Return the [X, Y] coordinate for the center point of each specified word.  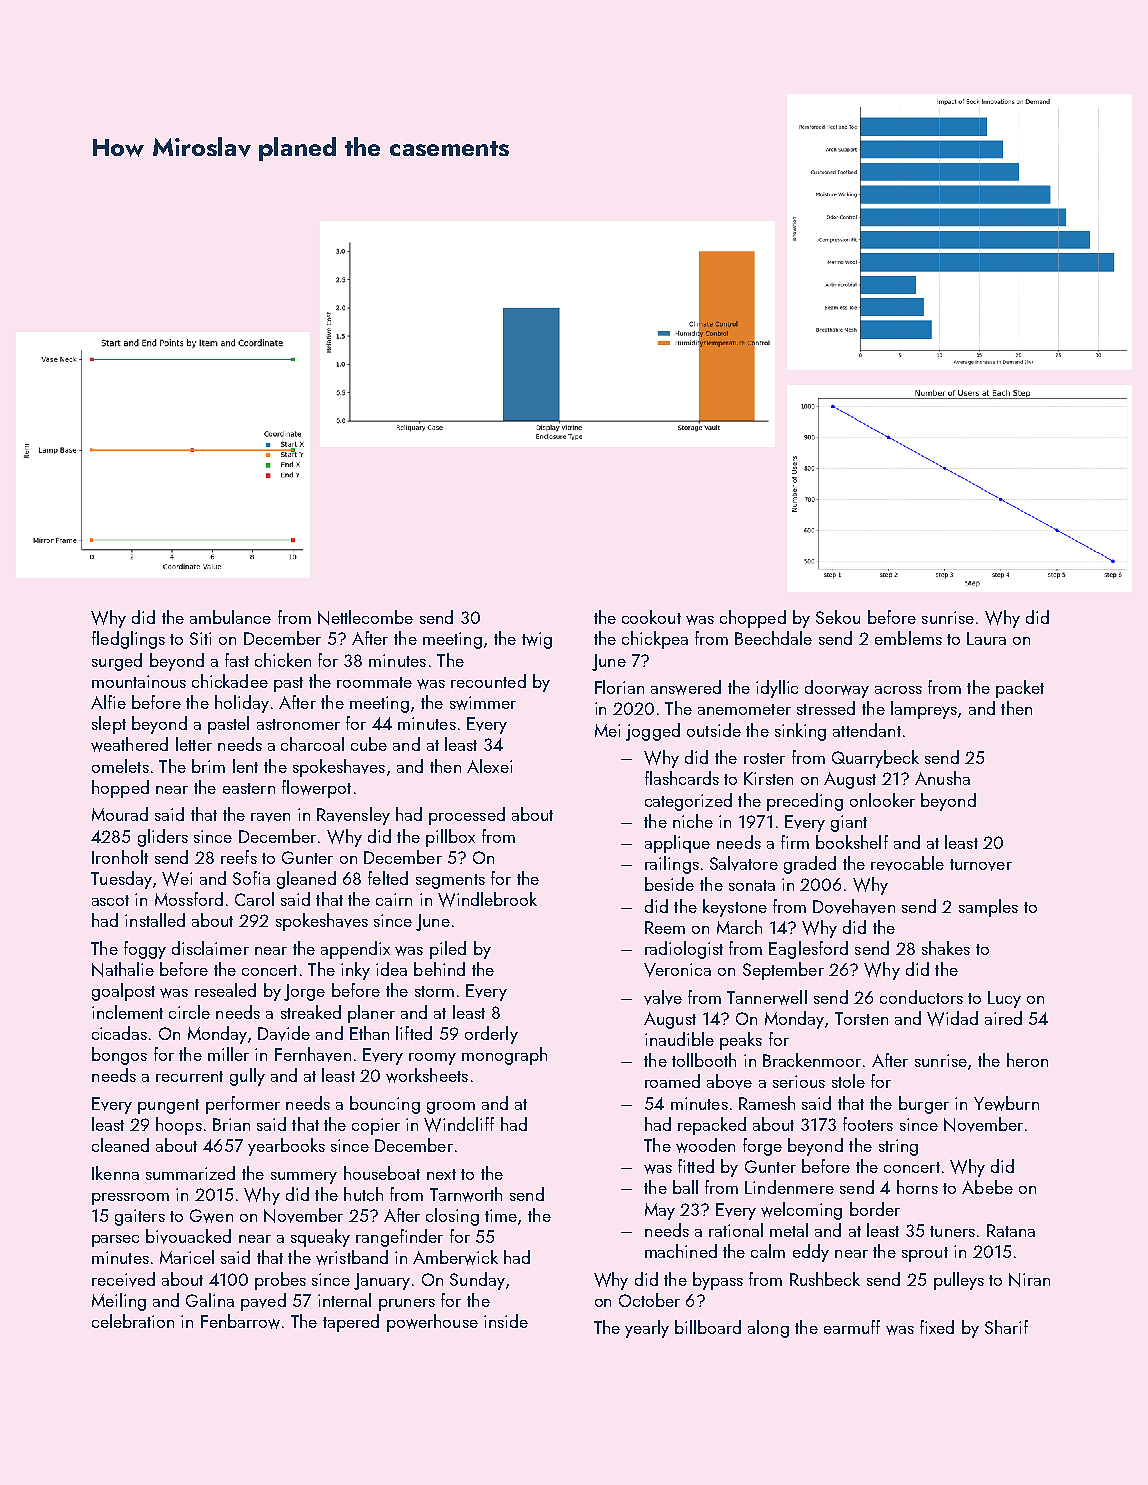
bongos [119, 1056]
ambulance [230, 617]
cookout [651, 617]
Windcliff [459, 1124]
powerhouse [432, 1323]
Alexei [489, 766]
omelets [120, 766]
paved [263, 1302]
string [898, 1147]
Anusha [942, 778]
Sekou [838, 617]
